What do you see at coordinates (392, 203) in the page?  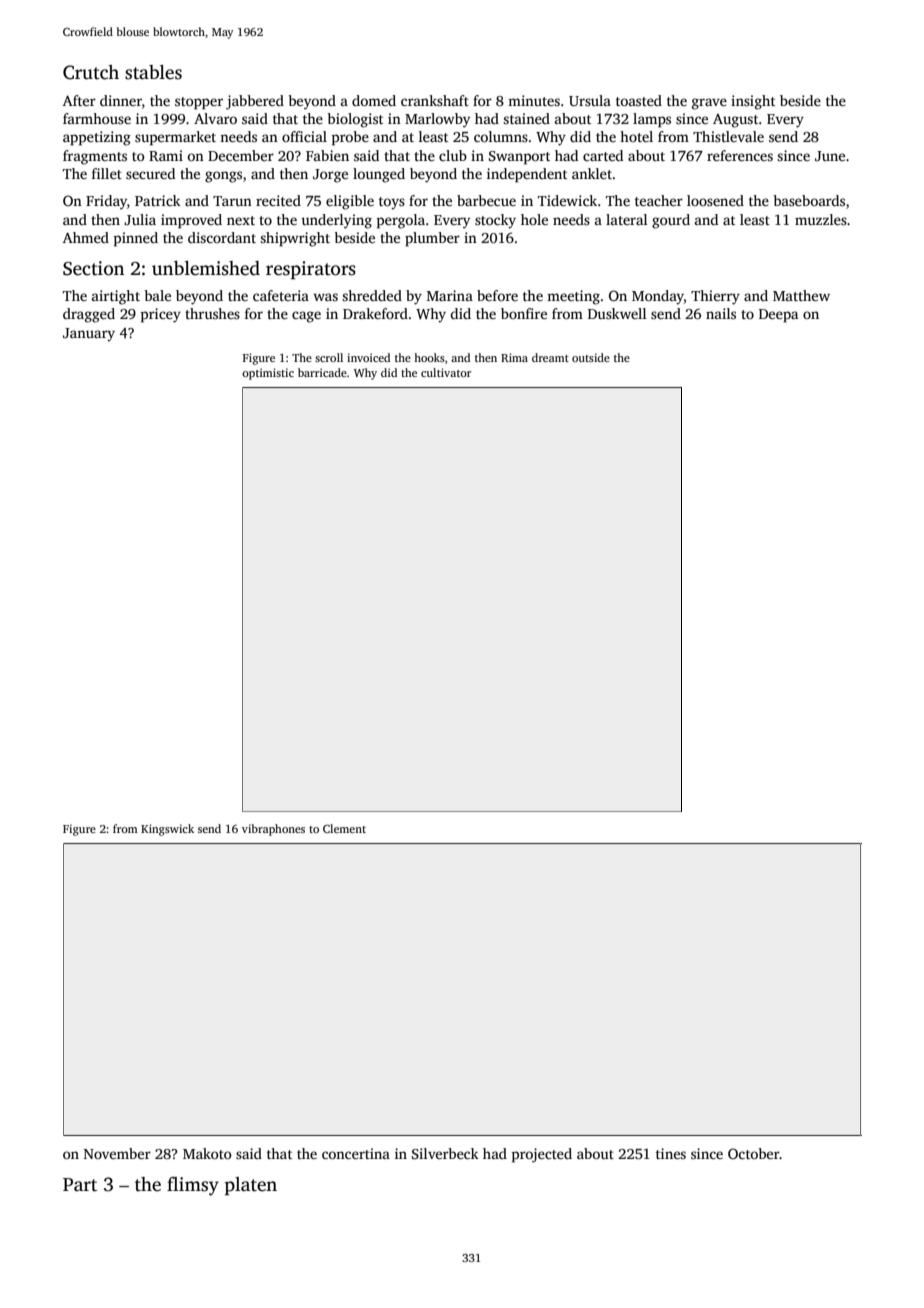 I see `toys` at bounding box center [392, 203].
